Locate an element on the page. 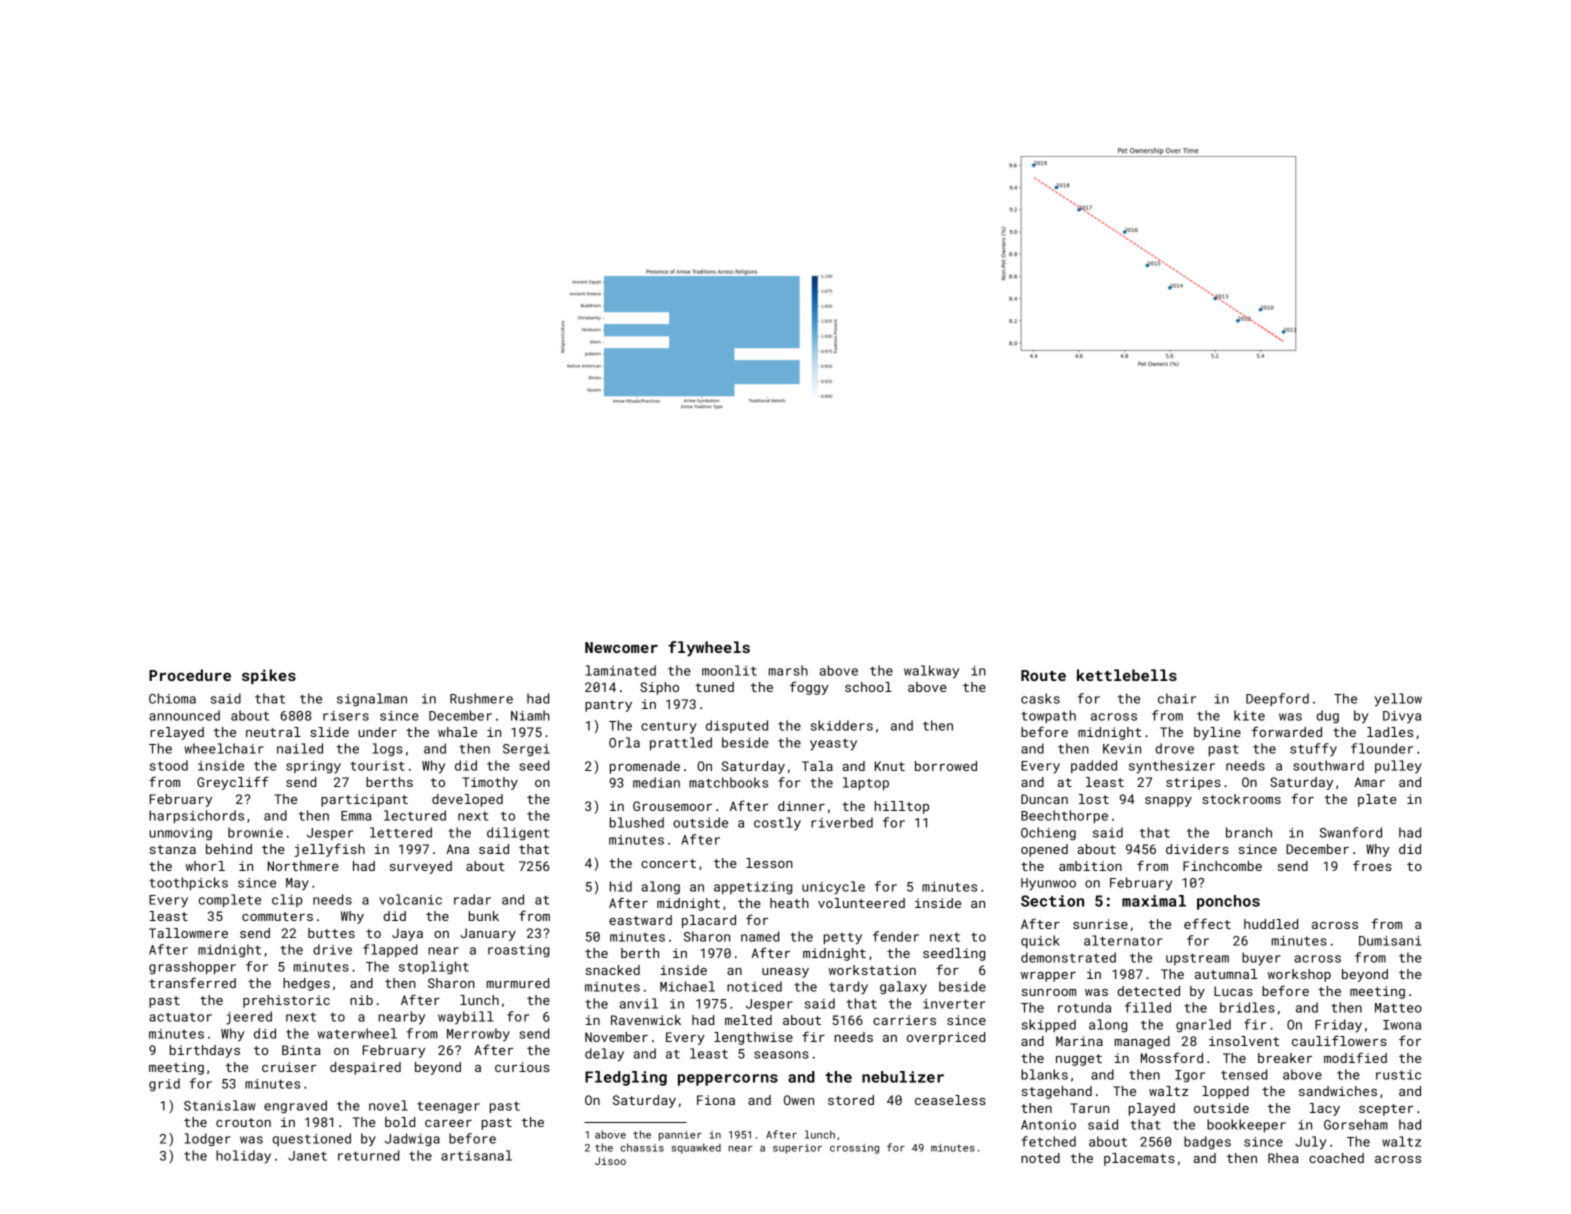 The width and height of the document is (1571, 1214). spikes is located at coordinates (269, 676).
